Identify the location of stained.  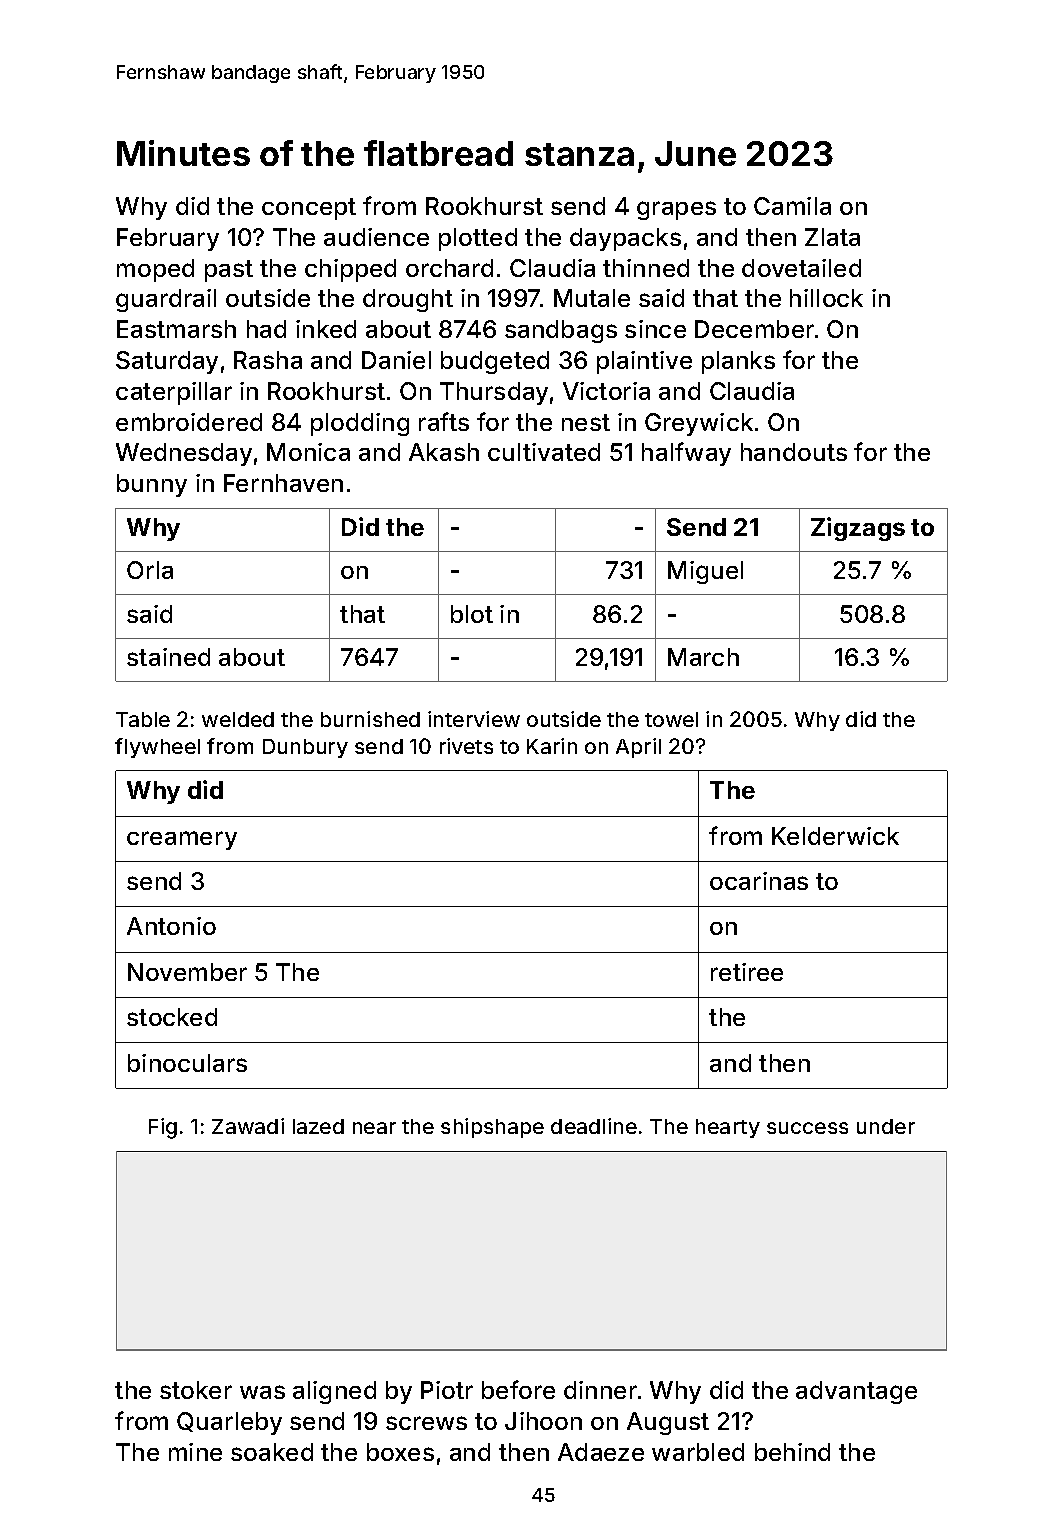
(168, 657).
